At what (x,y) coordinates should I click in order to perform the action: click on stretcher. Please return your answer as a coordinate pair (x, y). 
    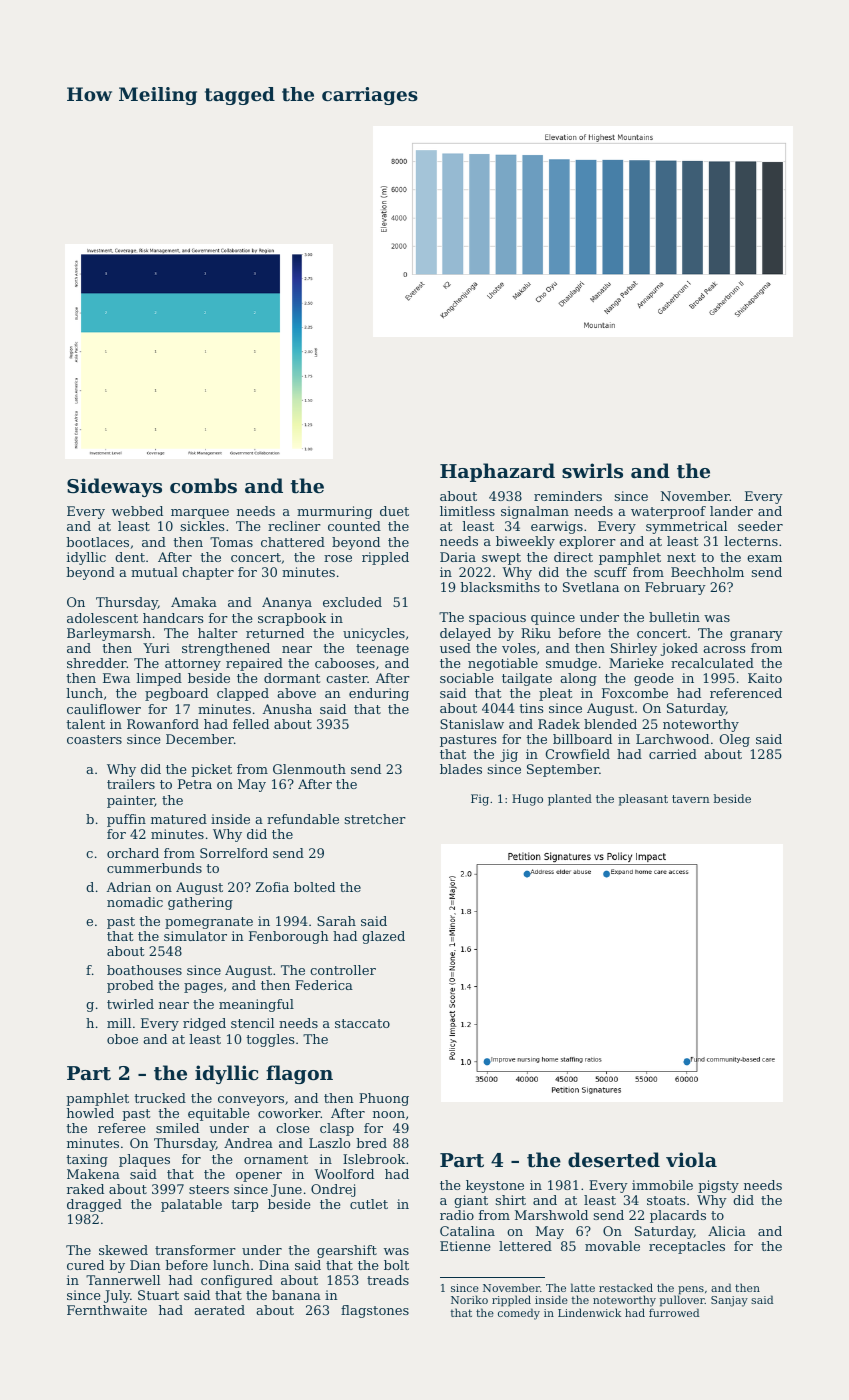
    Looking at the image, I should click on (375, 819).
